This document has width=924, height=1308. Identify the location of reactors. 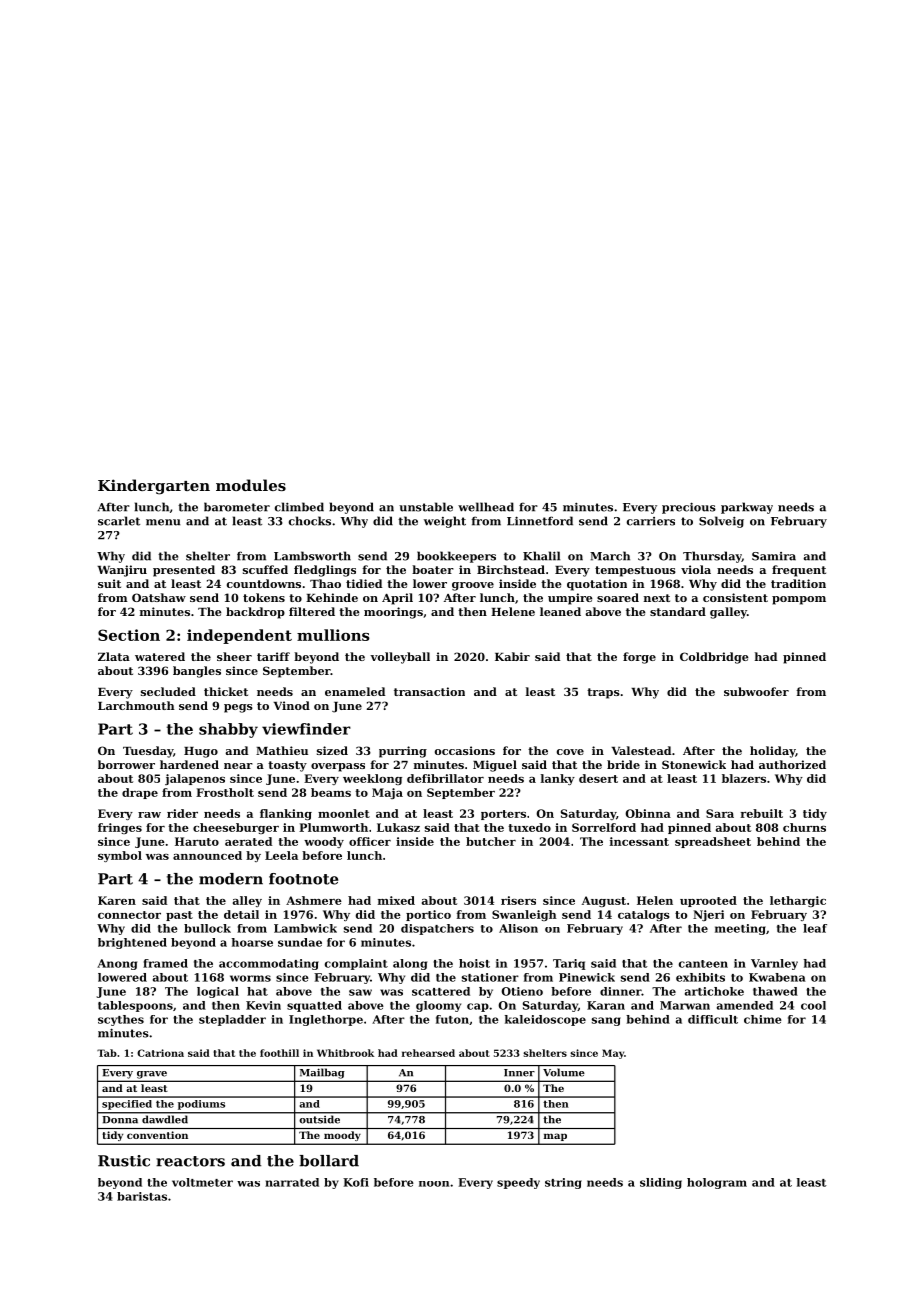
(190, 1161).
